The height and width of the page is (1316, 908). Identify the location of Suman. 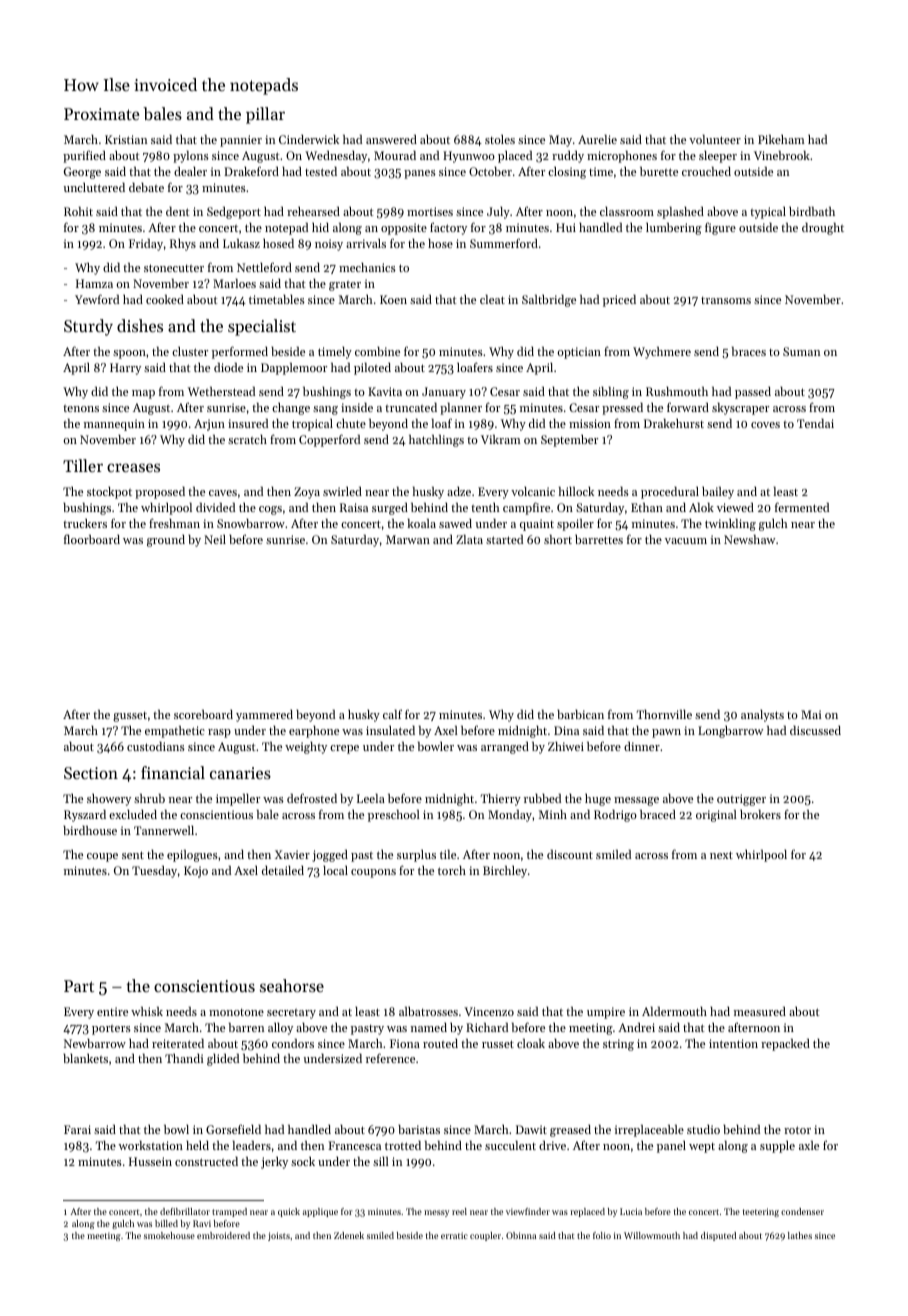
(801, 351).
